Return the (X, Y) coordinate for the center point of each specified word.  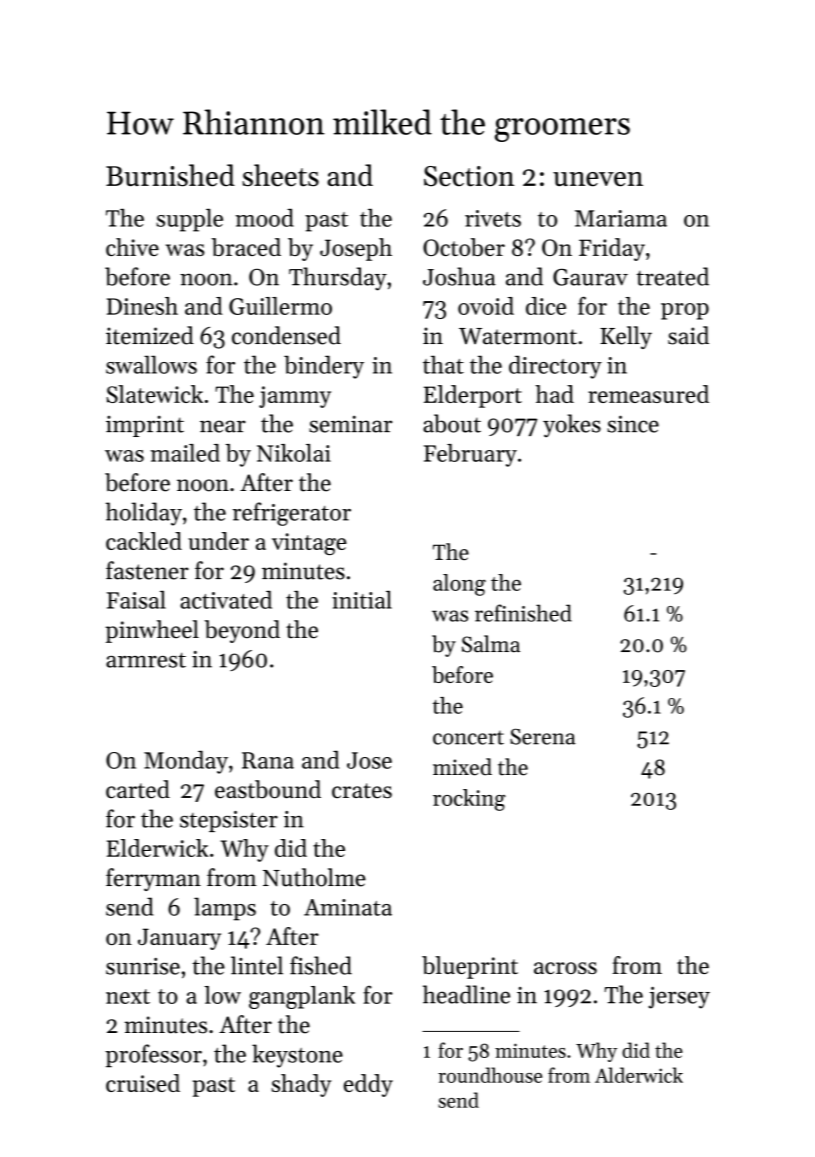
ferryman (153, 879)
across (565, 968)
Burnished (170, 175)
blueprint (470, 967)
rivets (493, 218)
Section (469, 176)
